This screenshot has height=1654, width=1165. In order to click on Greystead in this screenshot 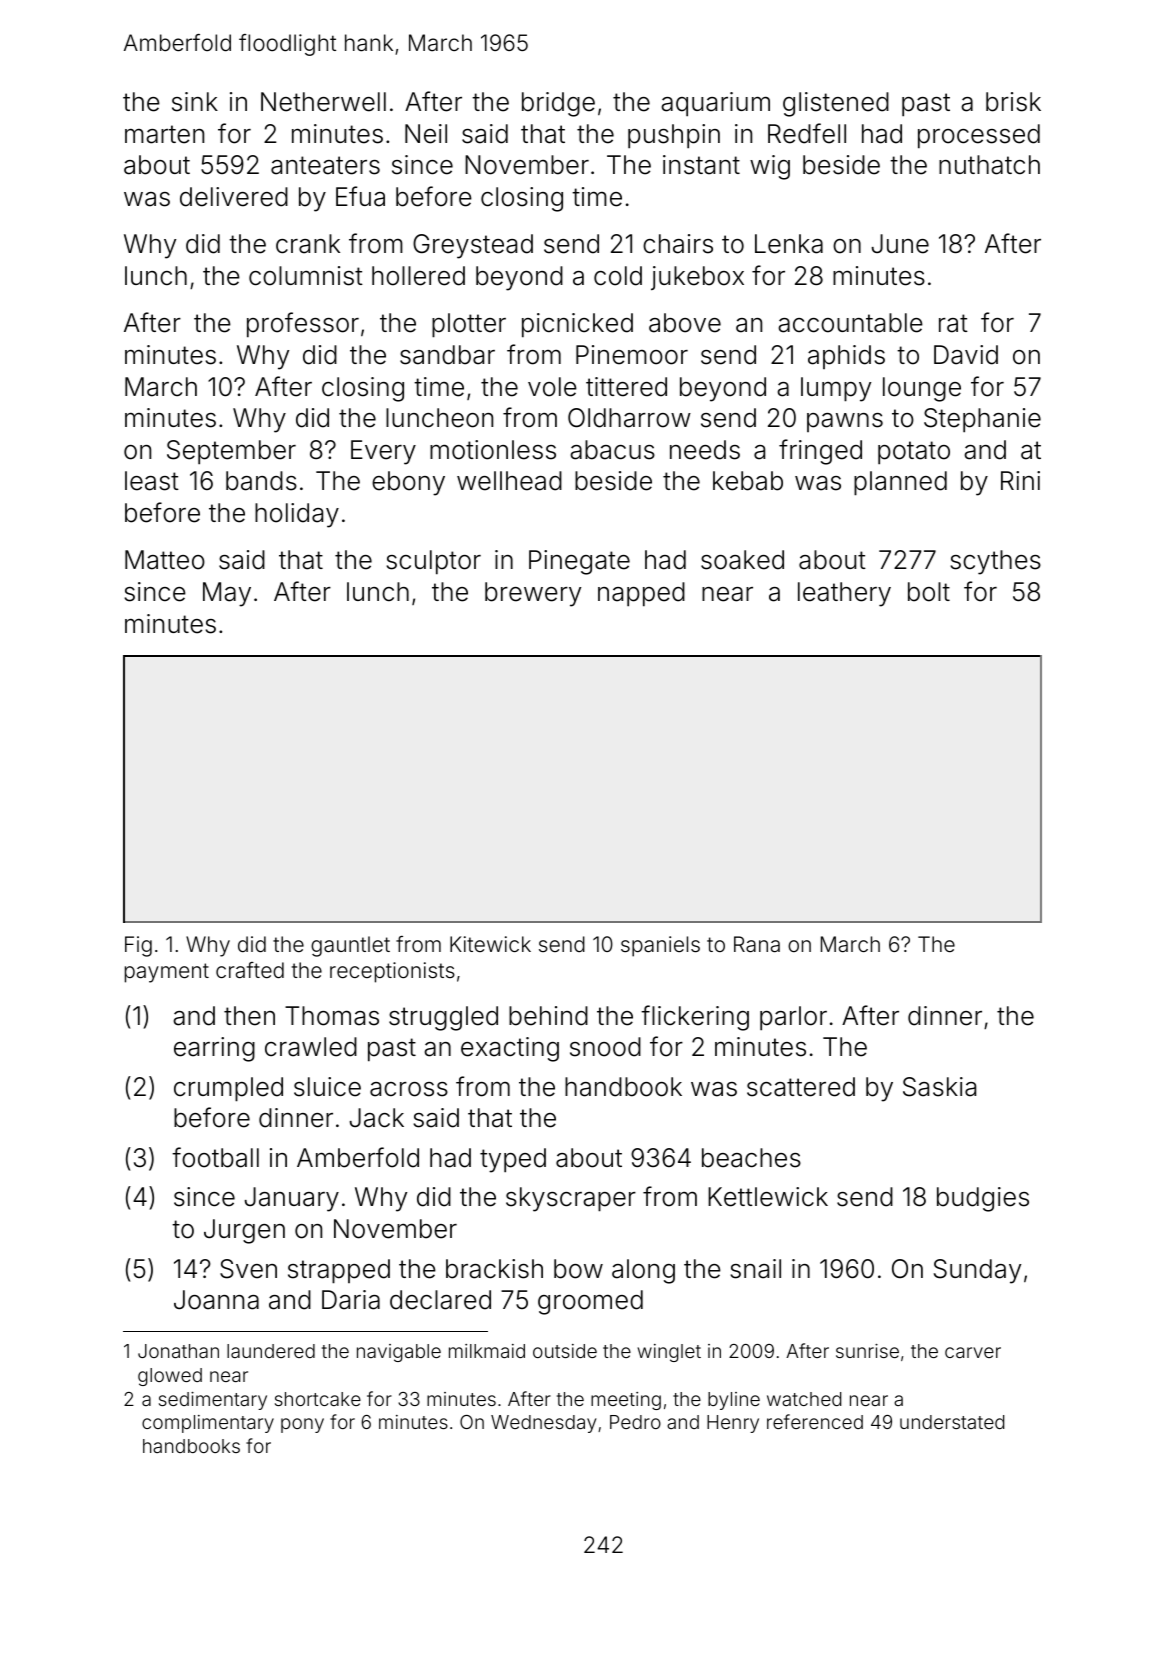, I will do `click(473, 246)`.
